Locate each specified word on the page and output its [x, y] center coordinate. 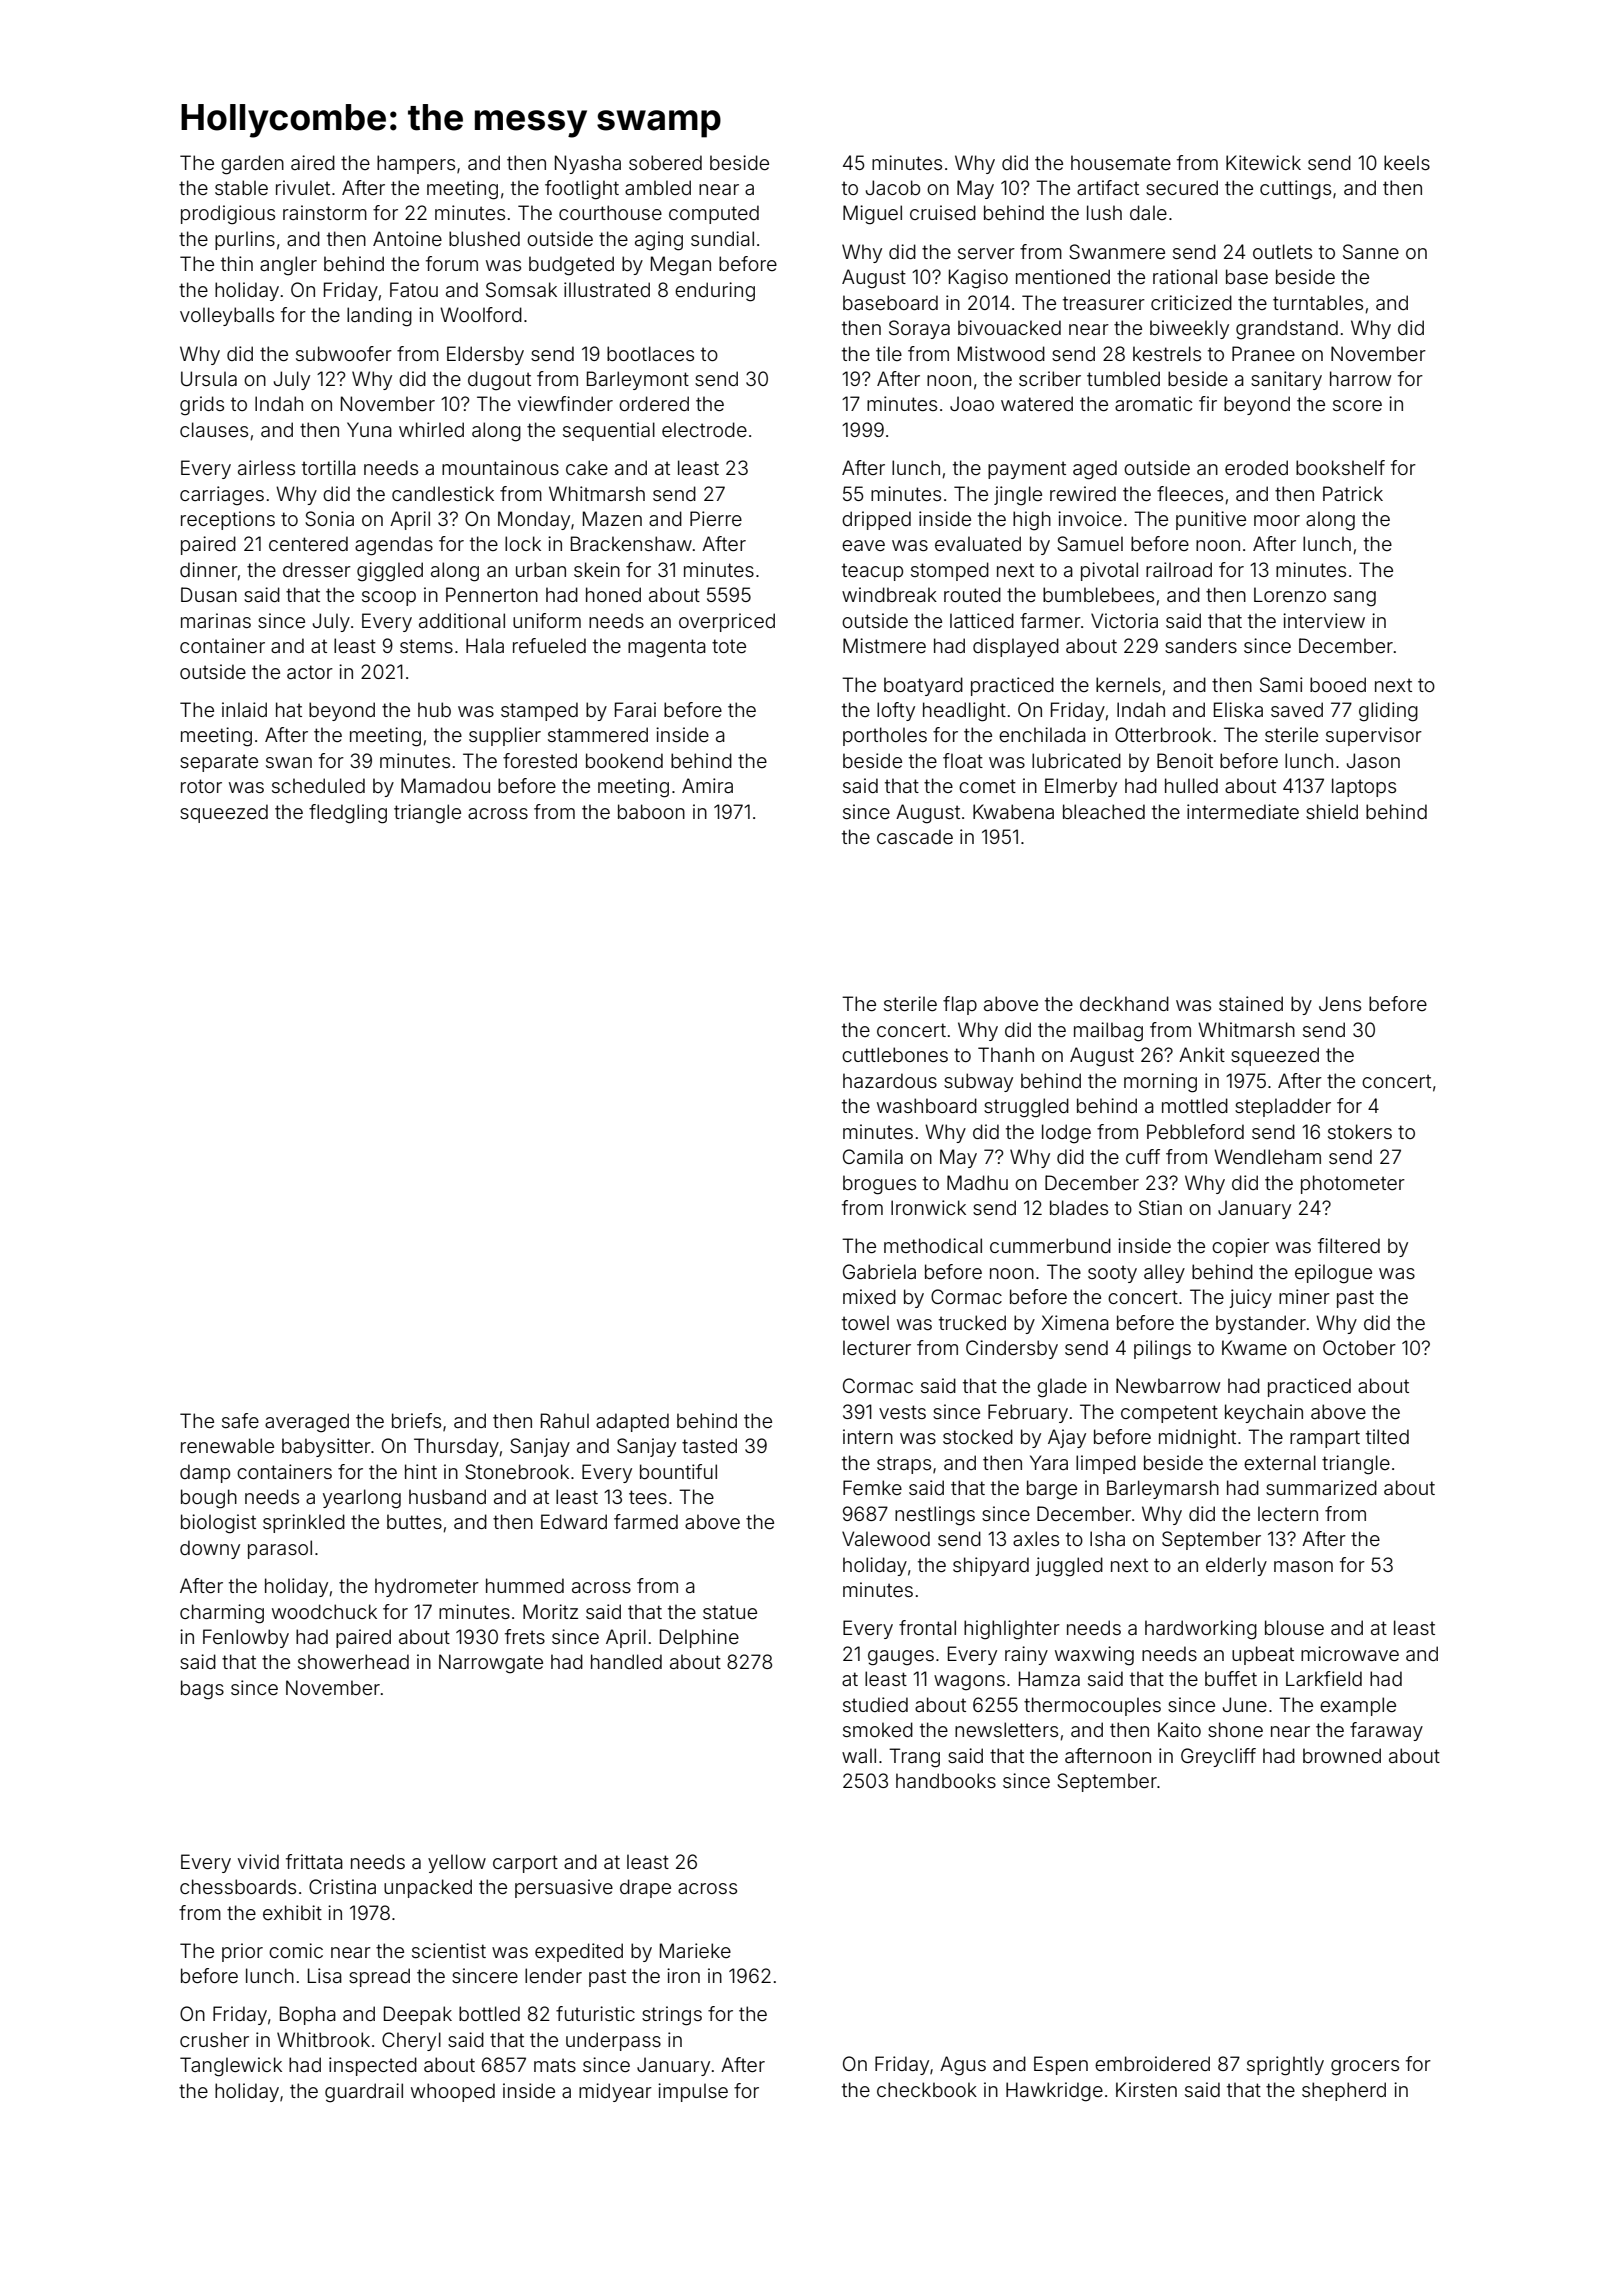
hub [434, 709]
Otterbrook [1163, 734]
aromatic [1153, 403]
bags [202, 1690]
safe [240, 1420]
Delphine [699, 1638]
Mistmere [884, 645]
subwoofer [344, 353]
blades [1079, 1207]
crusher [214, 2039]
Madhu [977, 1182]
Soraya [919, 329]
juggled [1069, 1567]
